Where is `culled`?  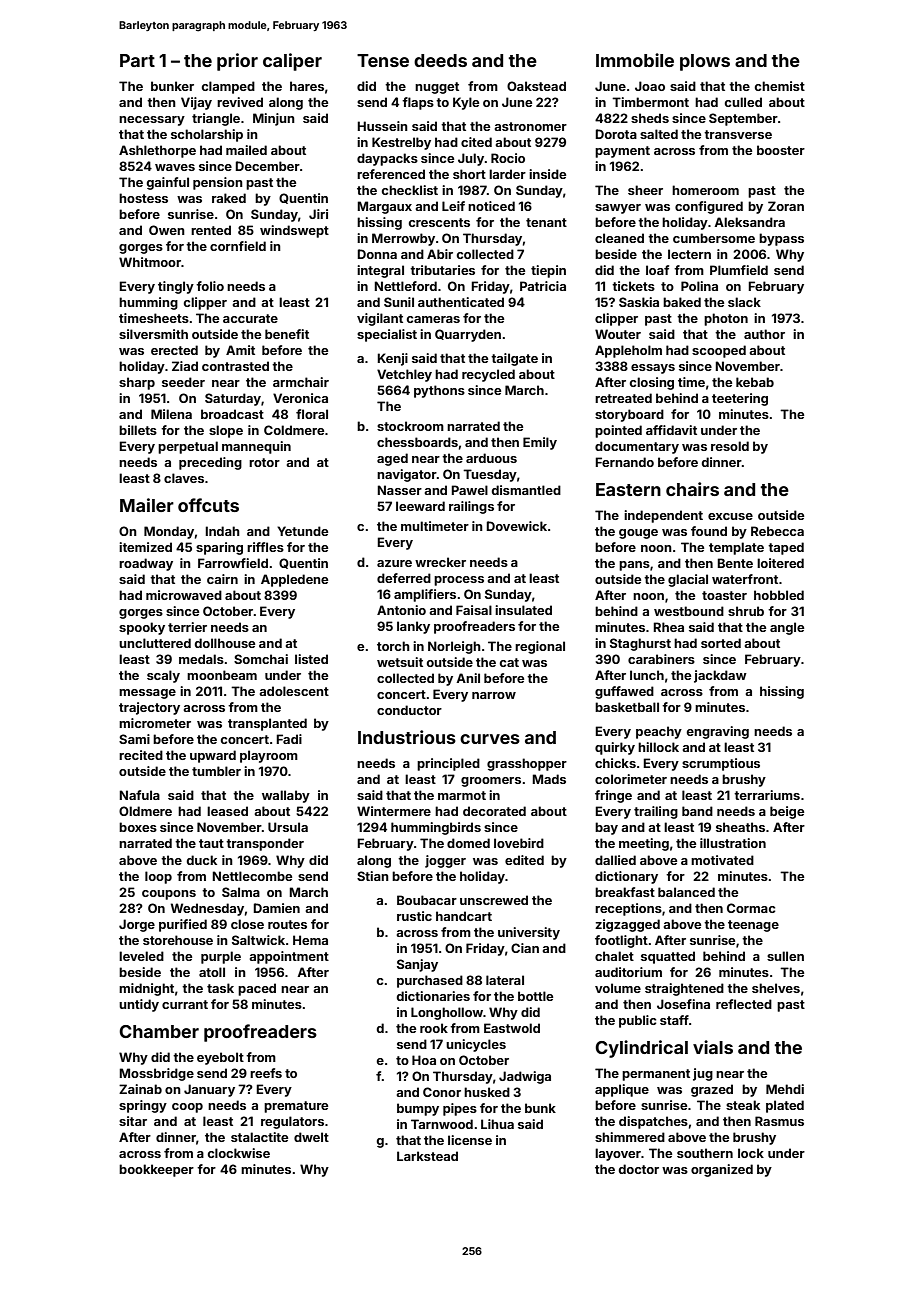
culled is located at coordinates (743, 102).
